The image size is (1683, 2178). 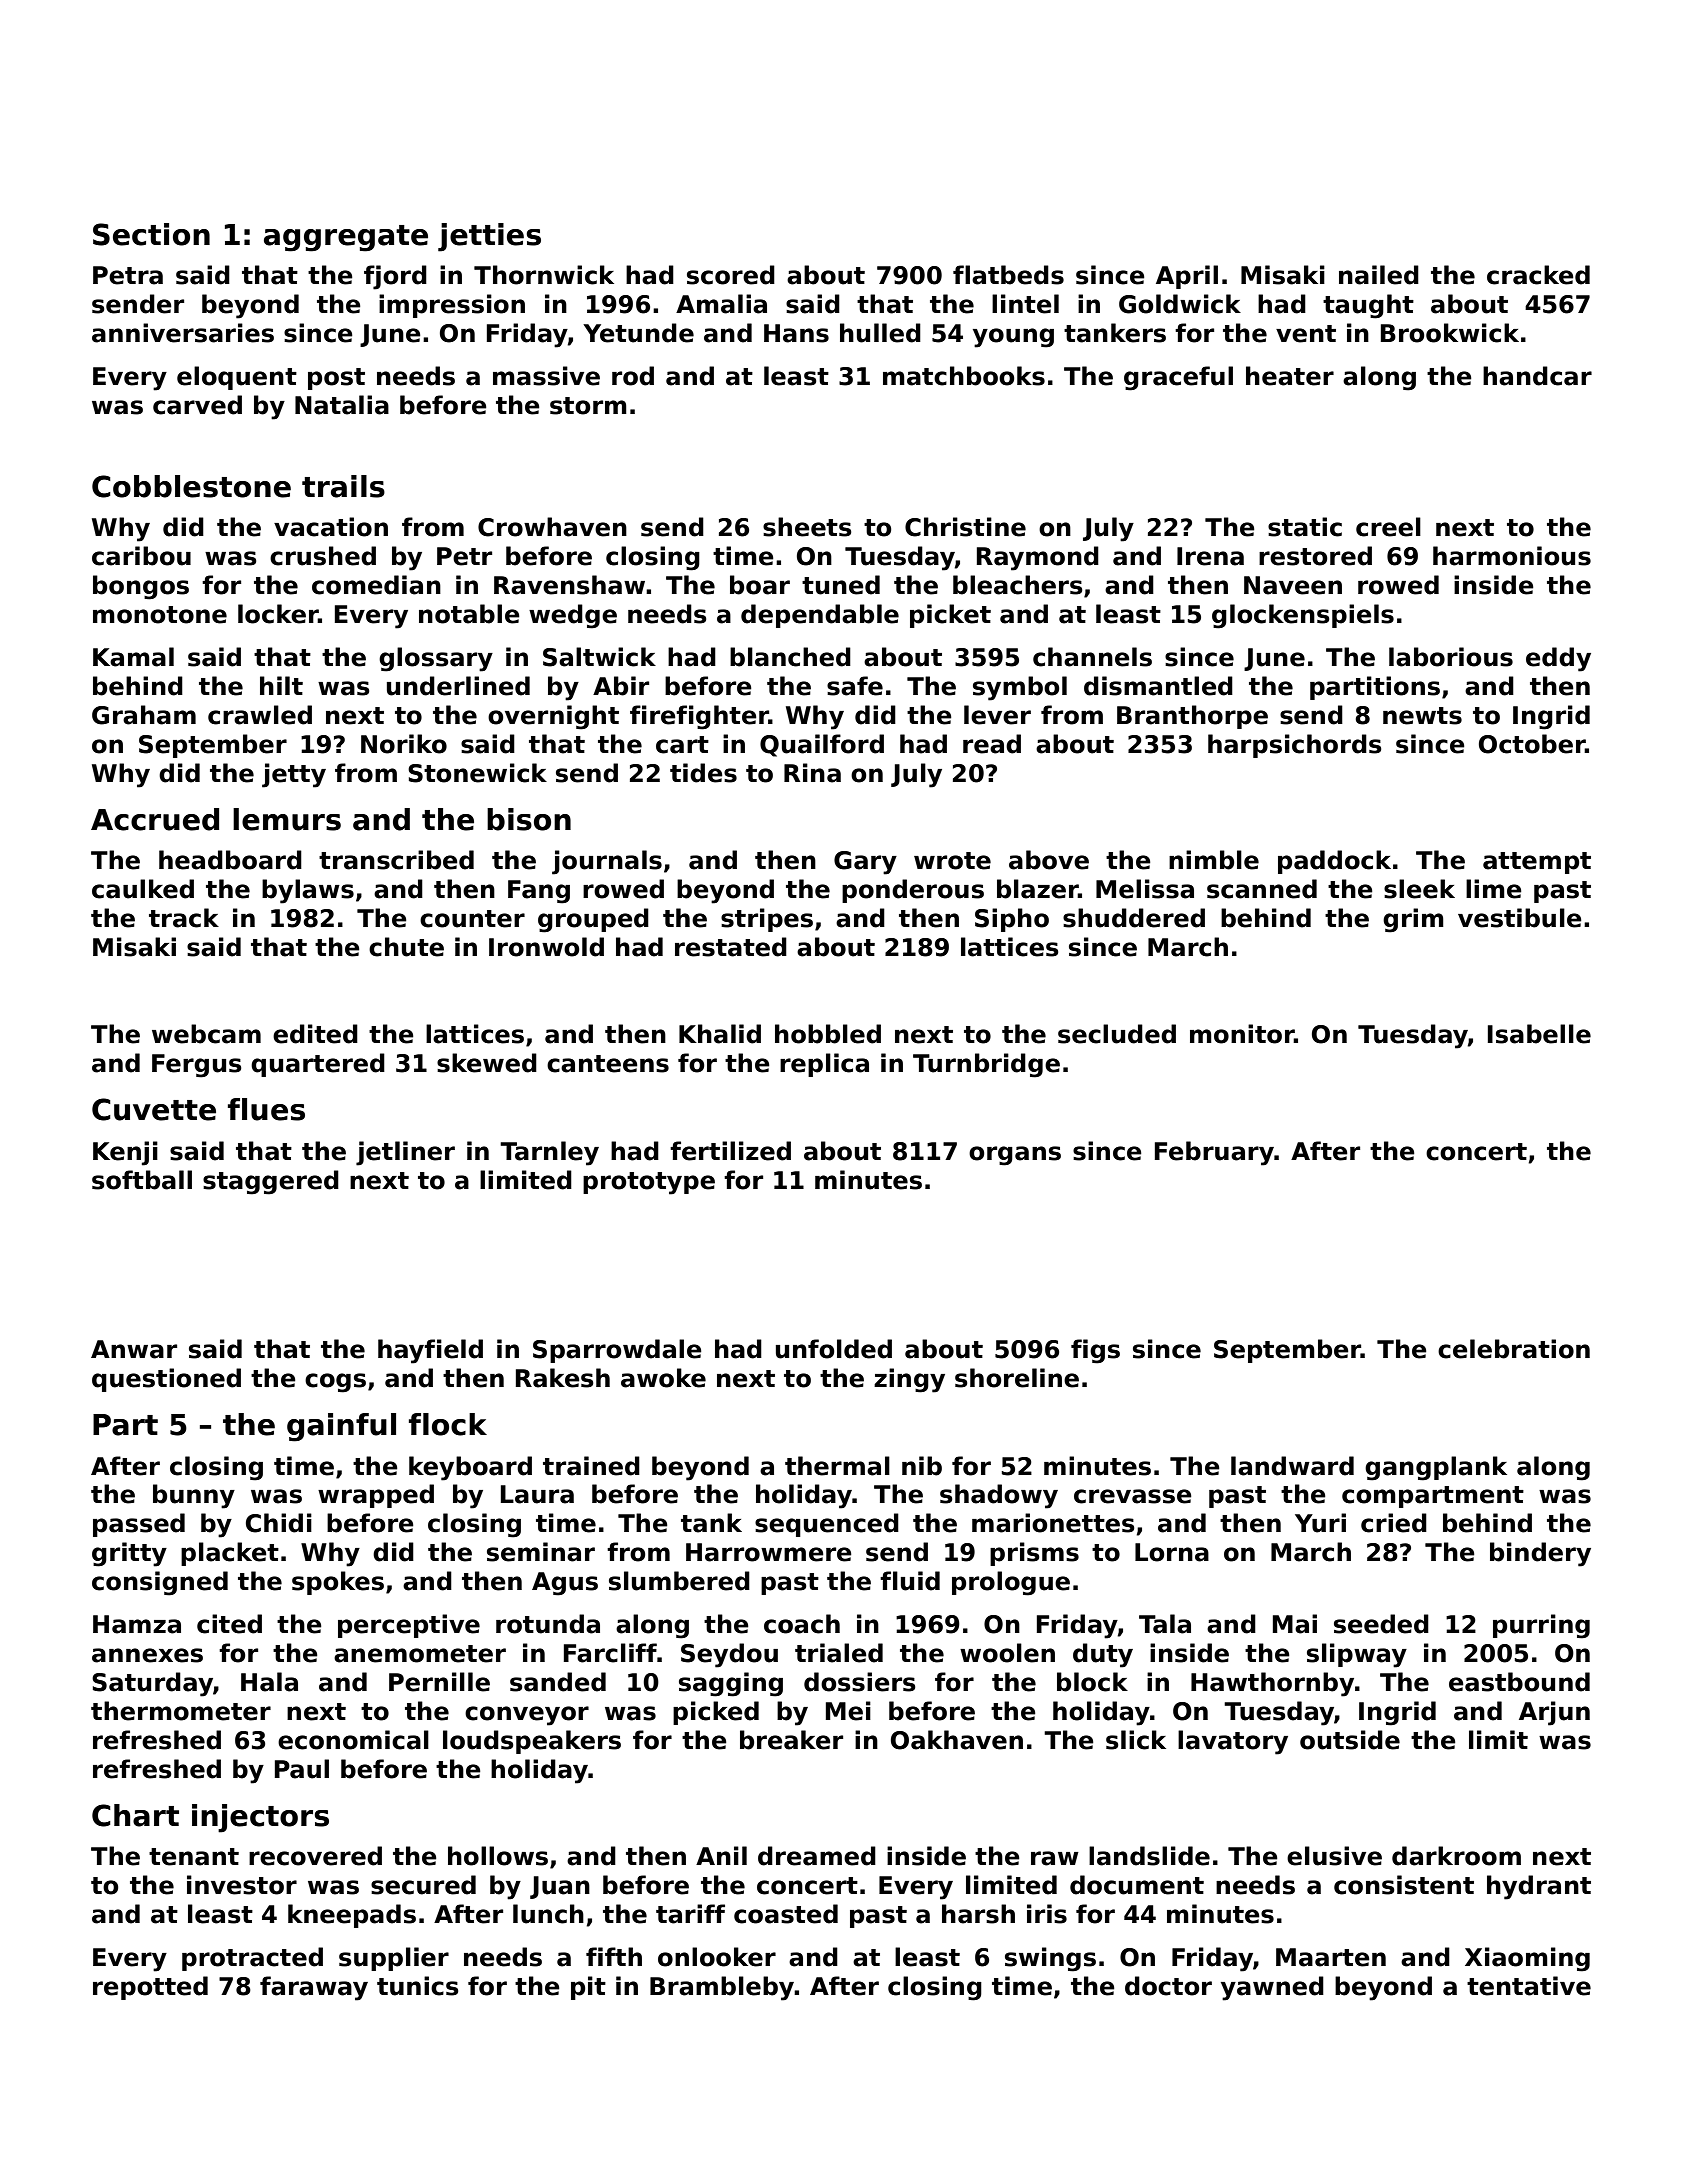 What do you see at coordinates (1419, 889) in the document?
I see `sleek` at bounding box center [1419, 889].
